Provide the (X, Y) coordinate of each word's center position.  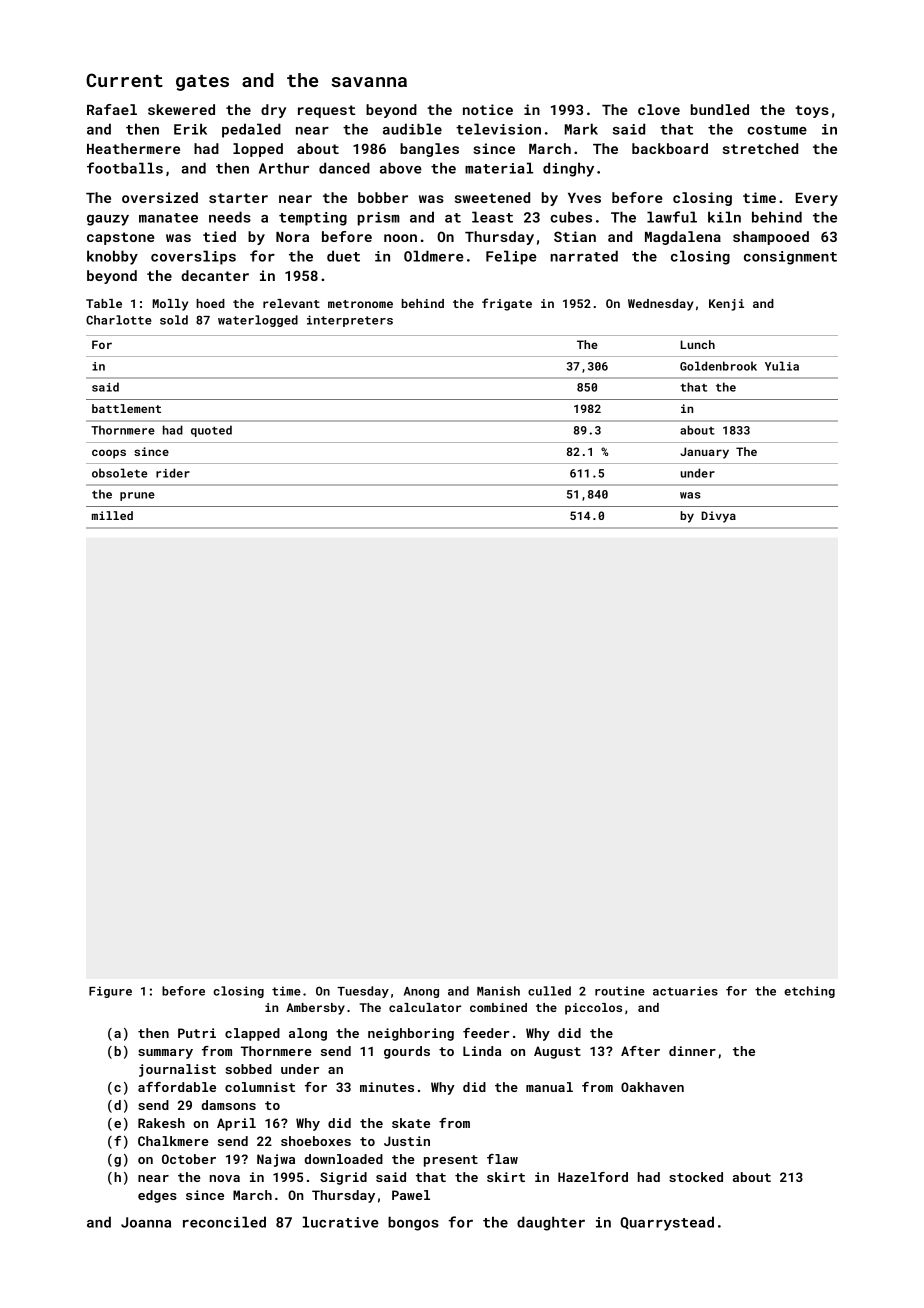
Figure (110, 992)
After (640, 1051)
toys (812, 111)
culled (549, 991)
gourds (407, 1052)
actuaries (685, 991)
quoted (211, 431)
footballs (125, 168)
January (704, 453)
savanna (369, 82)
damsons (228, 1105)
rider (173, 473)
